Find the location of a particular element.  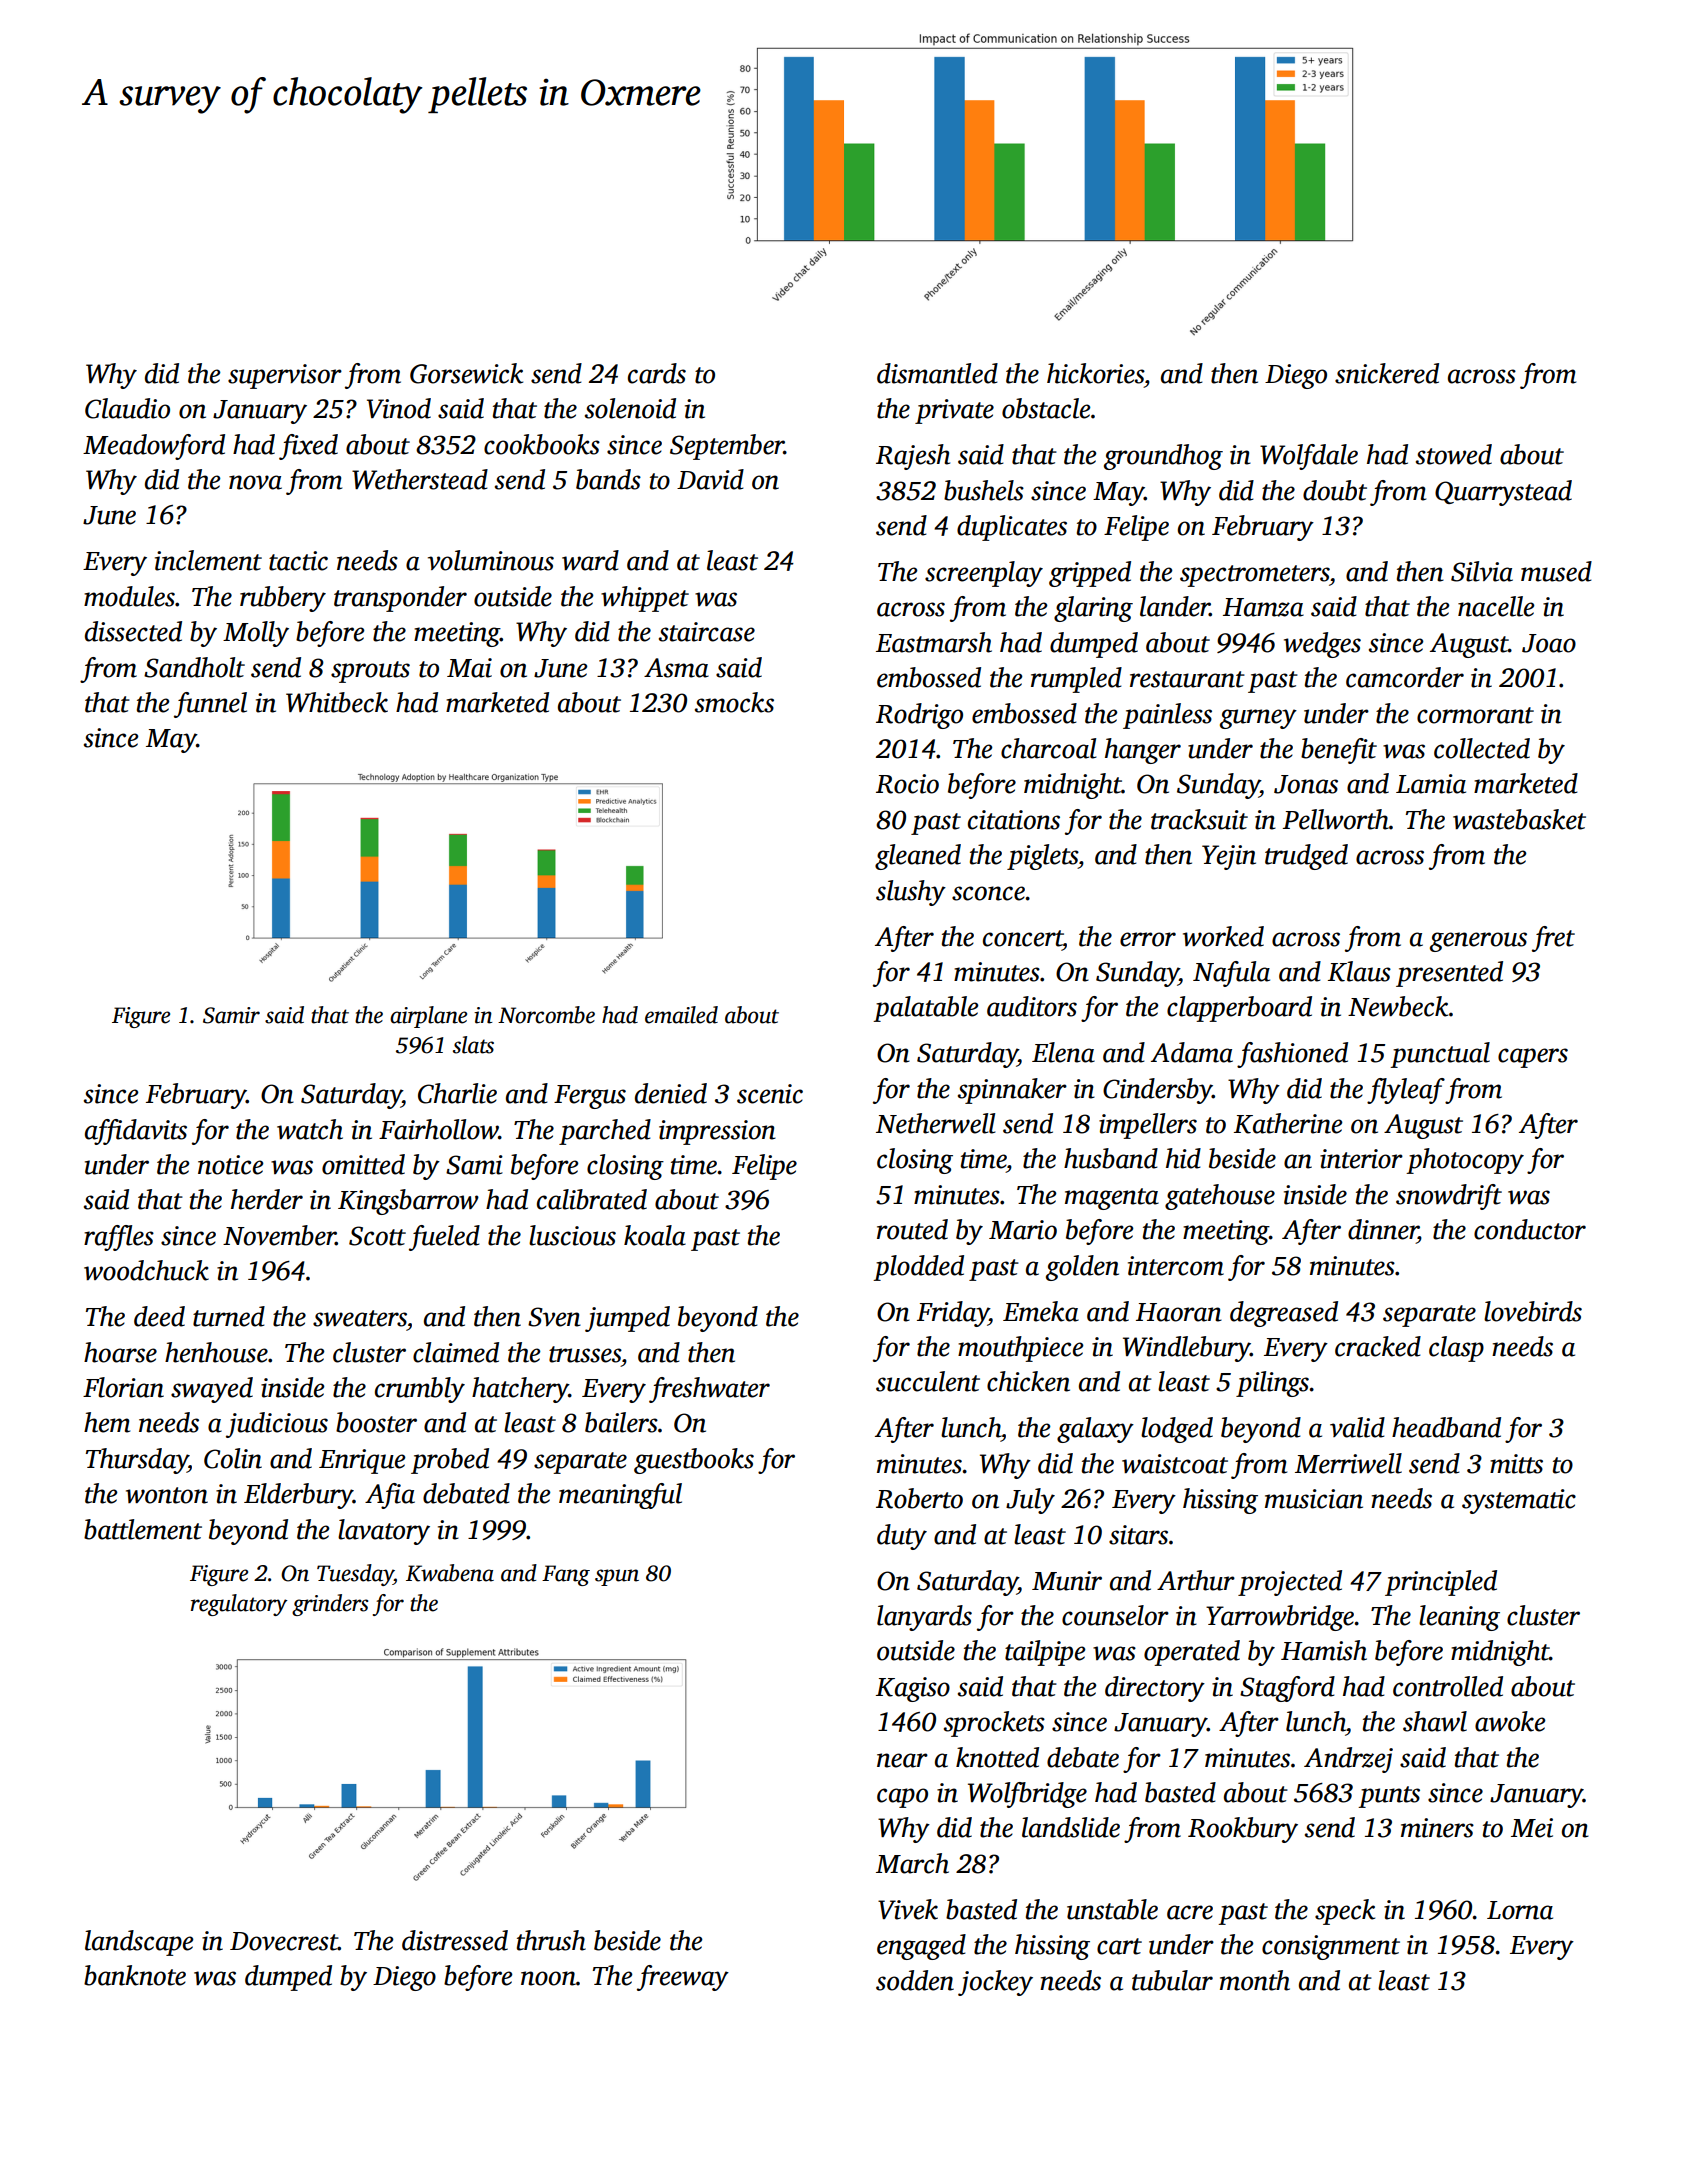

Claudio is located at coordinates (127, 408).
